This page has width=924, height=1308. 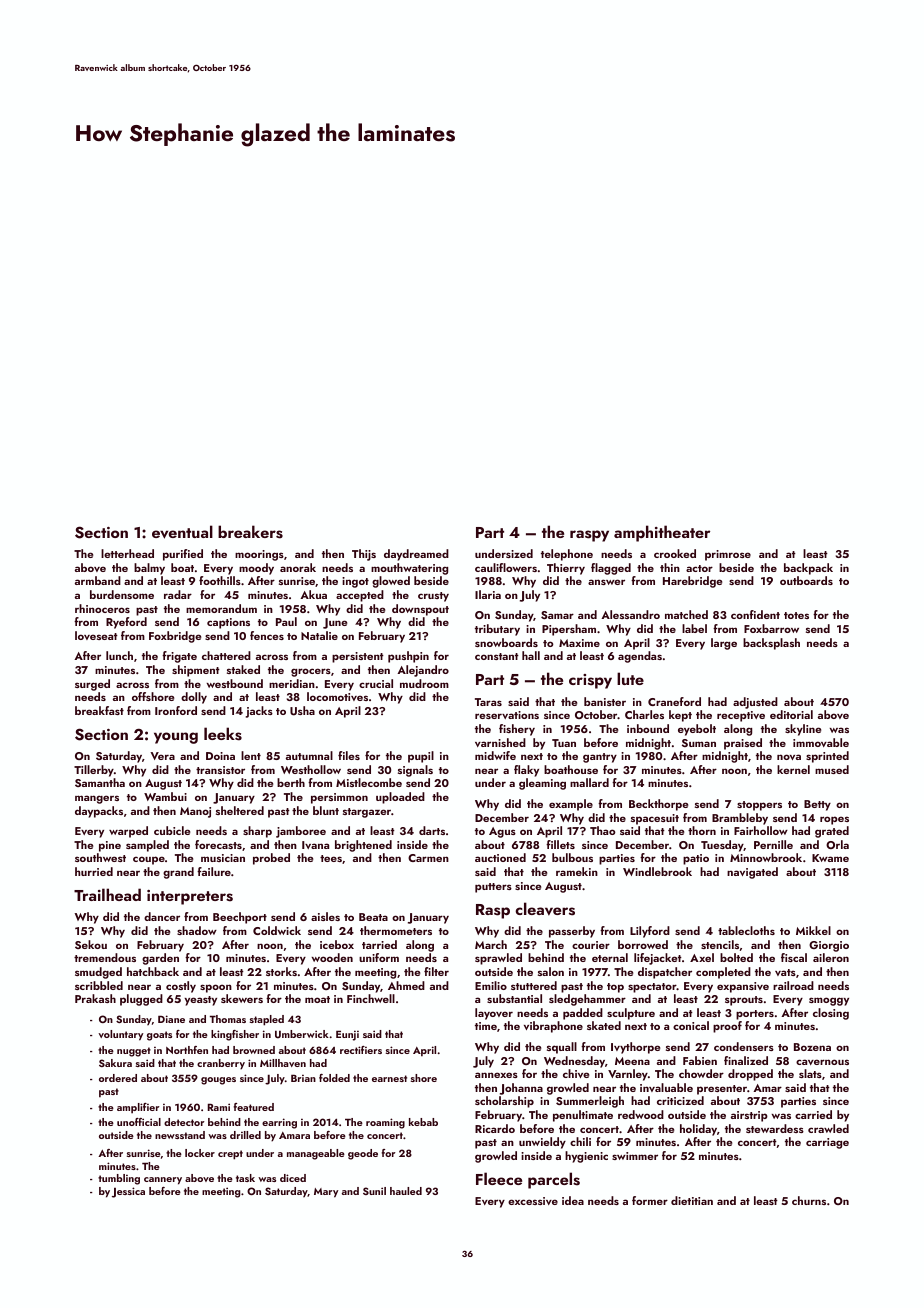 What do you see at coordinates (245, 1178) in the page?
I see `task` at bounding box center [245, 1178].
